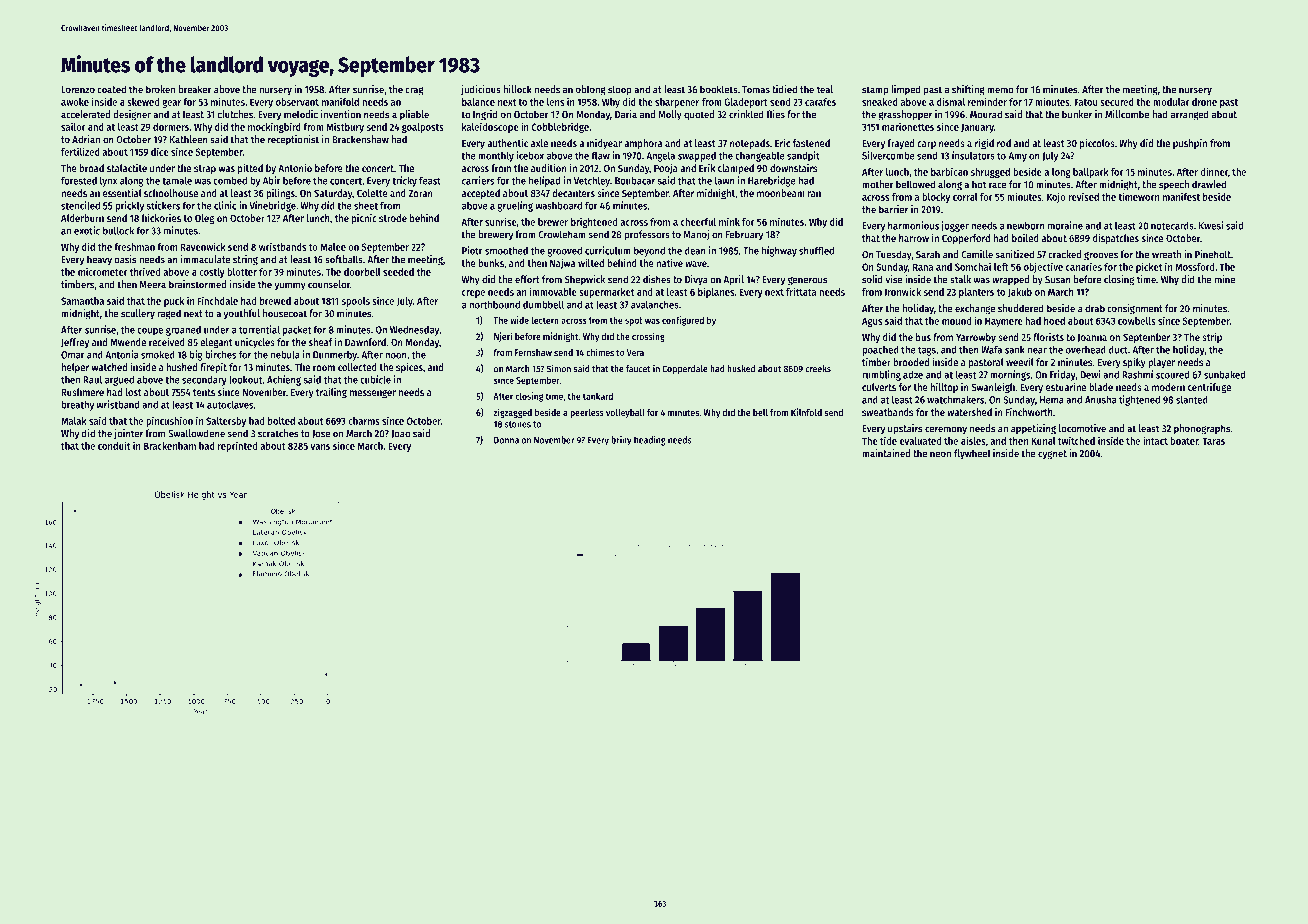  Describe the element at coordinates (73, 126) in the page. I see `sailor` at that location.
